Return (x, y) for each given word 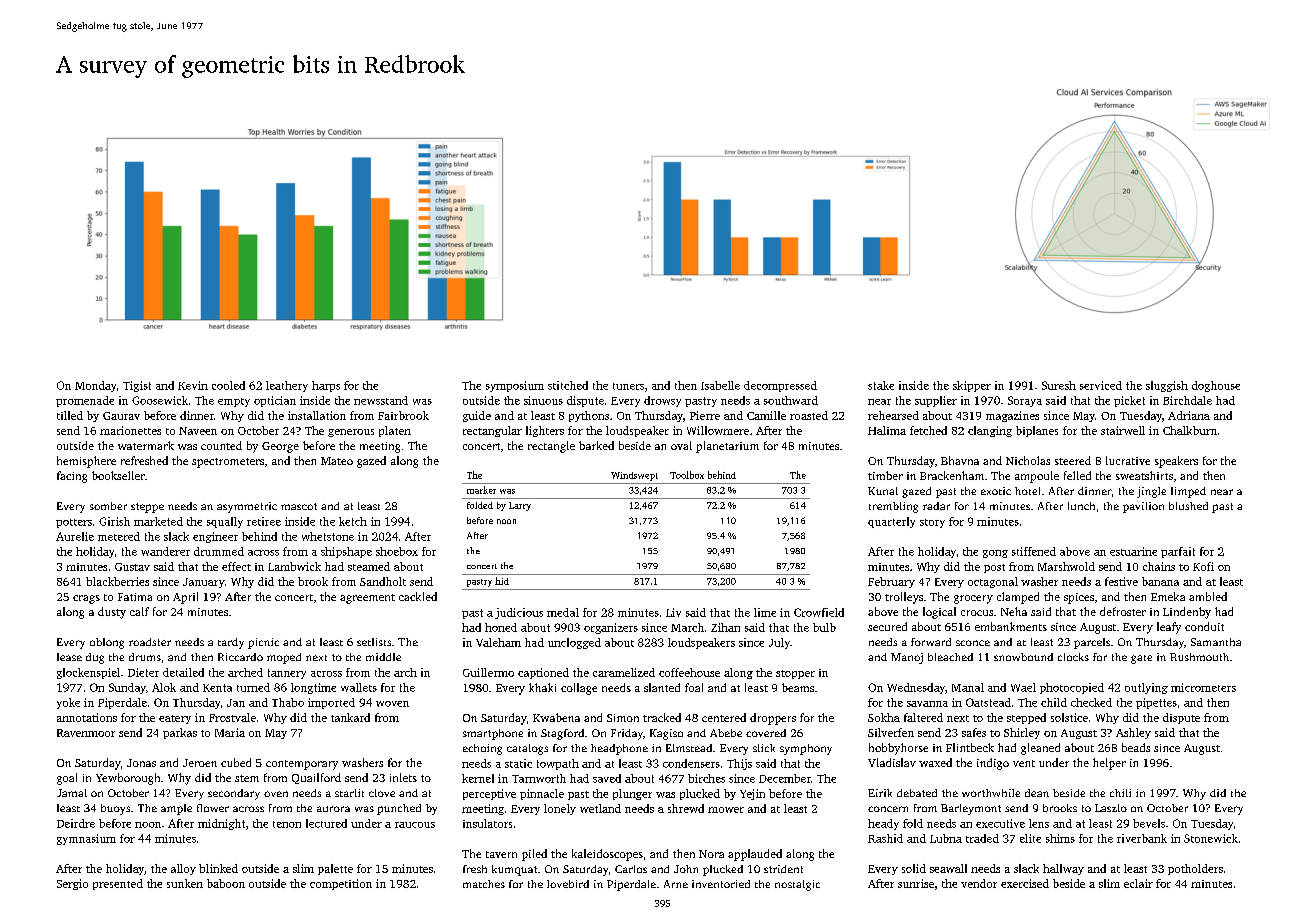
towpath (558, 764)
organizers (611, 628)
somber (108, 506)
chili (1120, 793)
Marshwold (1066, 566)
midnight (221, 824)
